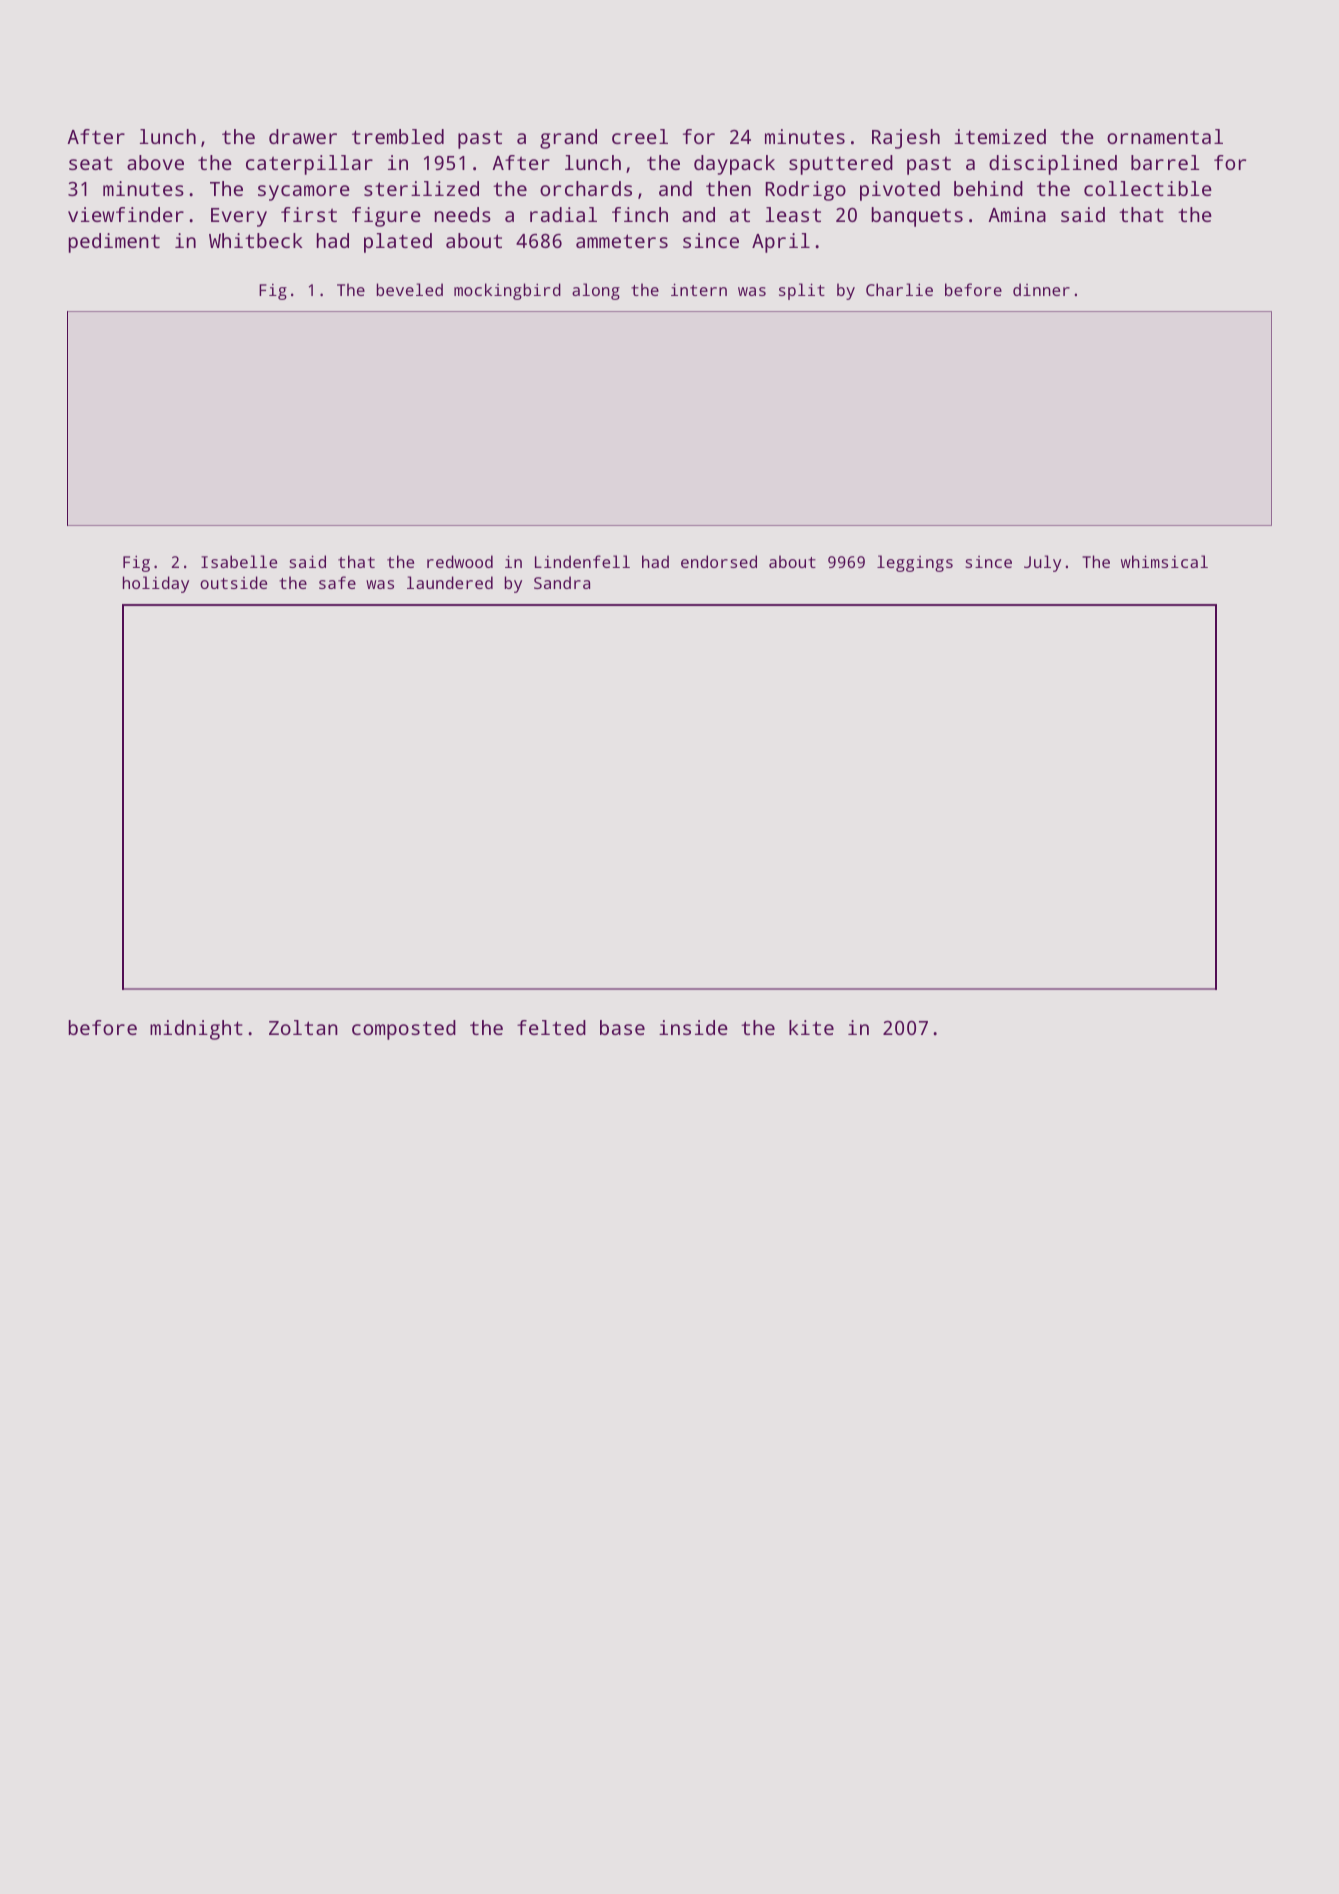 The image size is (1339, 1894). Describe the element at coordinates (233, 582) in the screenshot. I see `outside` at that location.
